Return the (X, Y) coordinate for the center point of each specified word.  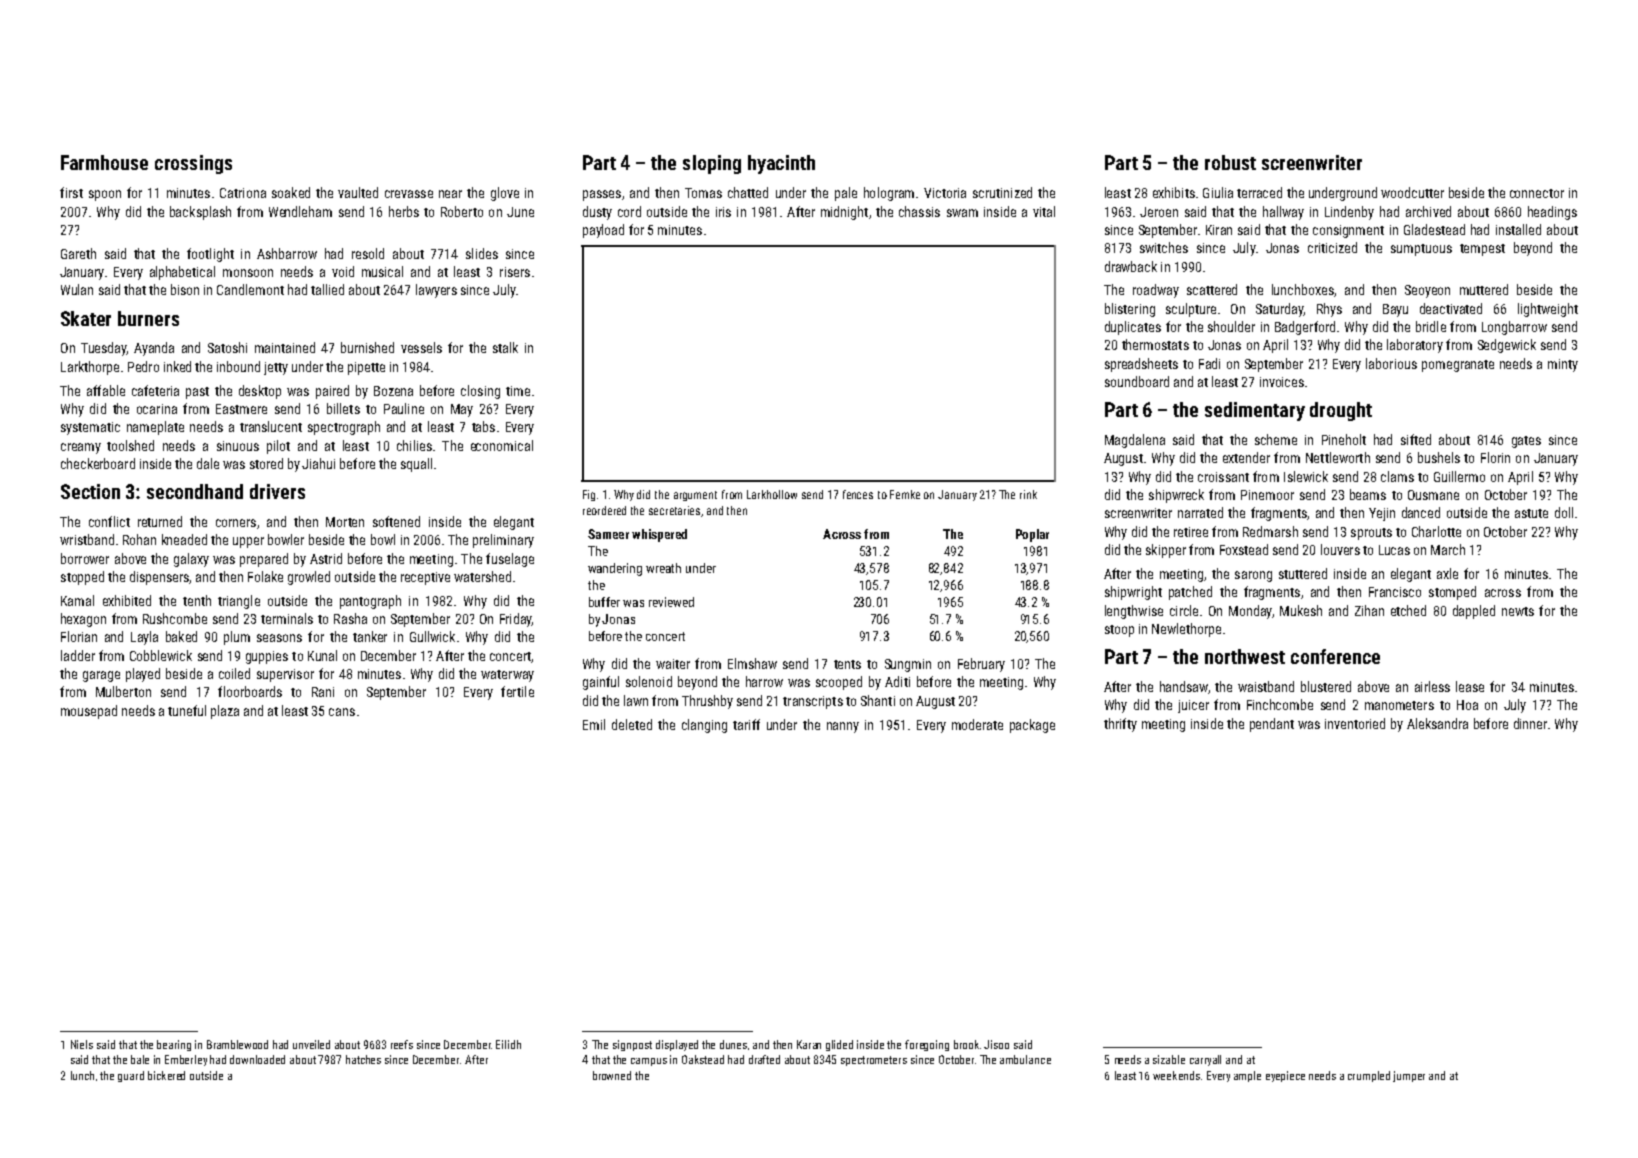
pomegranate (1458, 366)
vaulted (358, 192)
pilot (278, 447)
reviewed (671, 602)
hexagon (83, 620)
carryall (1205, 1060)
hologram (889, 194)
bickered (166, 1075)
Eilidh (508, 1044)
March (1448, 549)
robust (1230, 162)
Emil (594, 724)
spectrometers (874, 1061)
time (518, 391)
